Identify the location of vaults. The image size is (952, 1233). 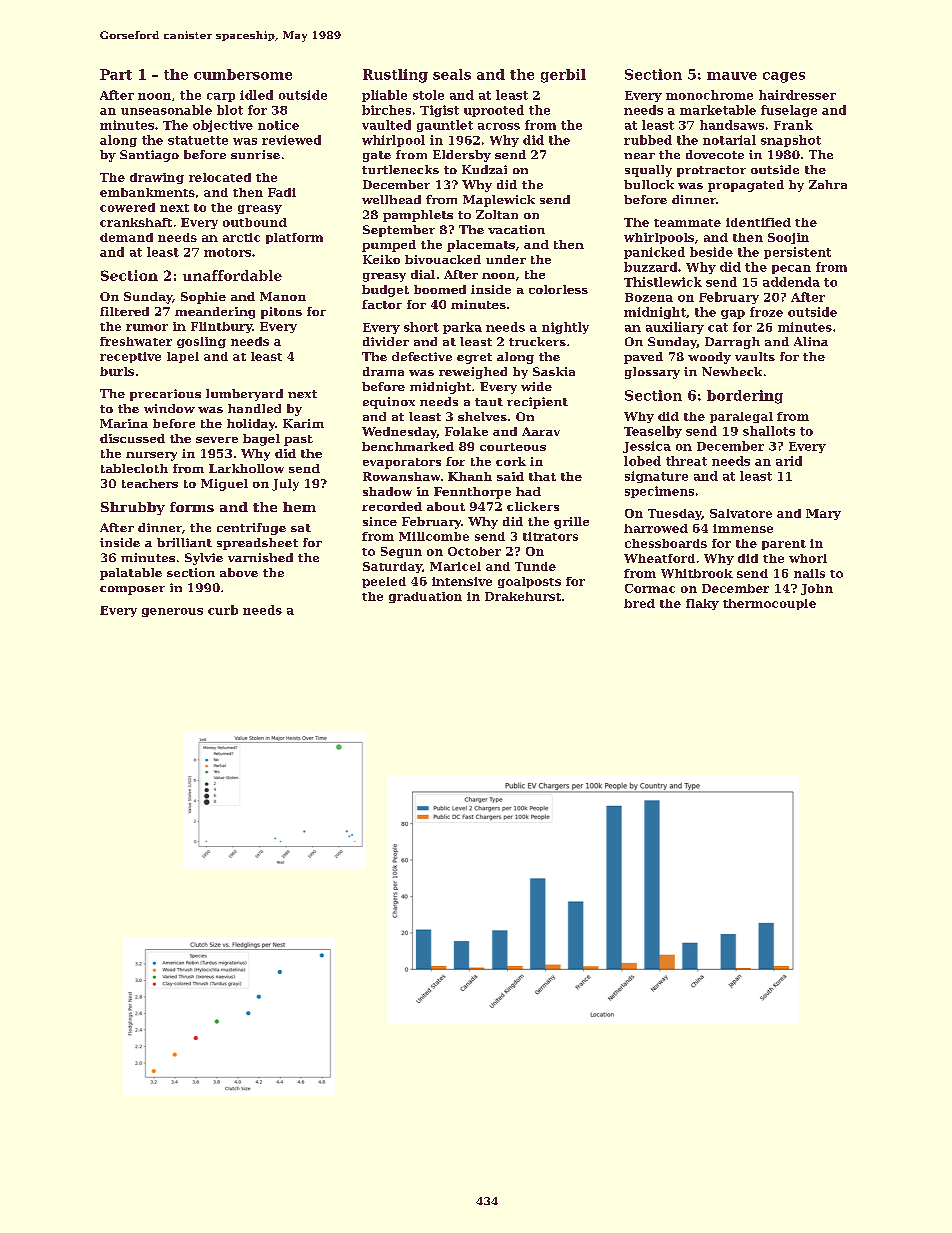
(755, 356).
